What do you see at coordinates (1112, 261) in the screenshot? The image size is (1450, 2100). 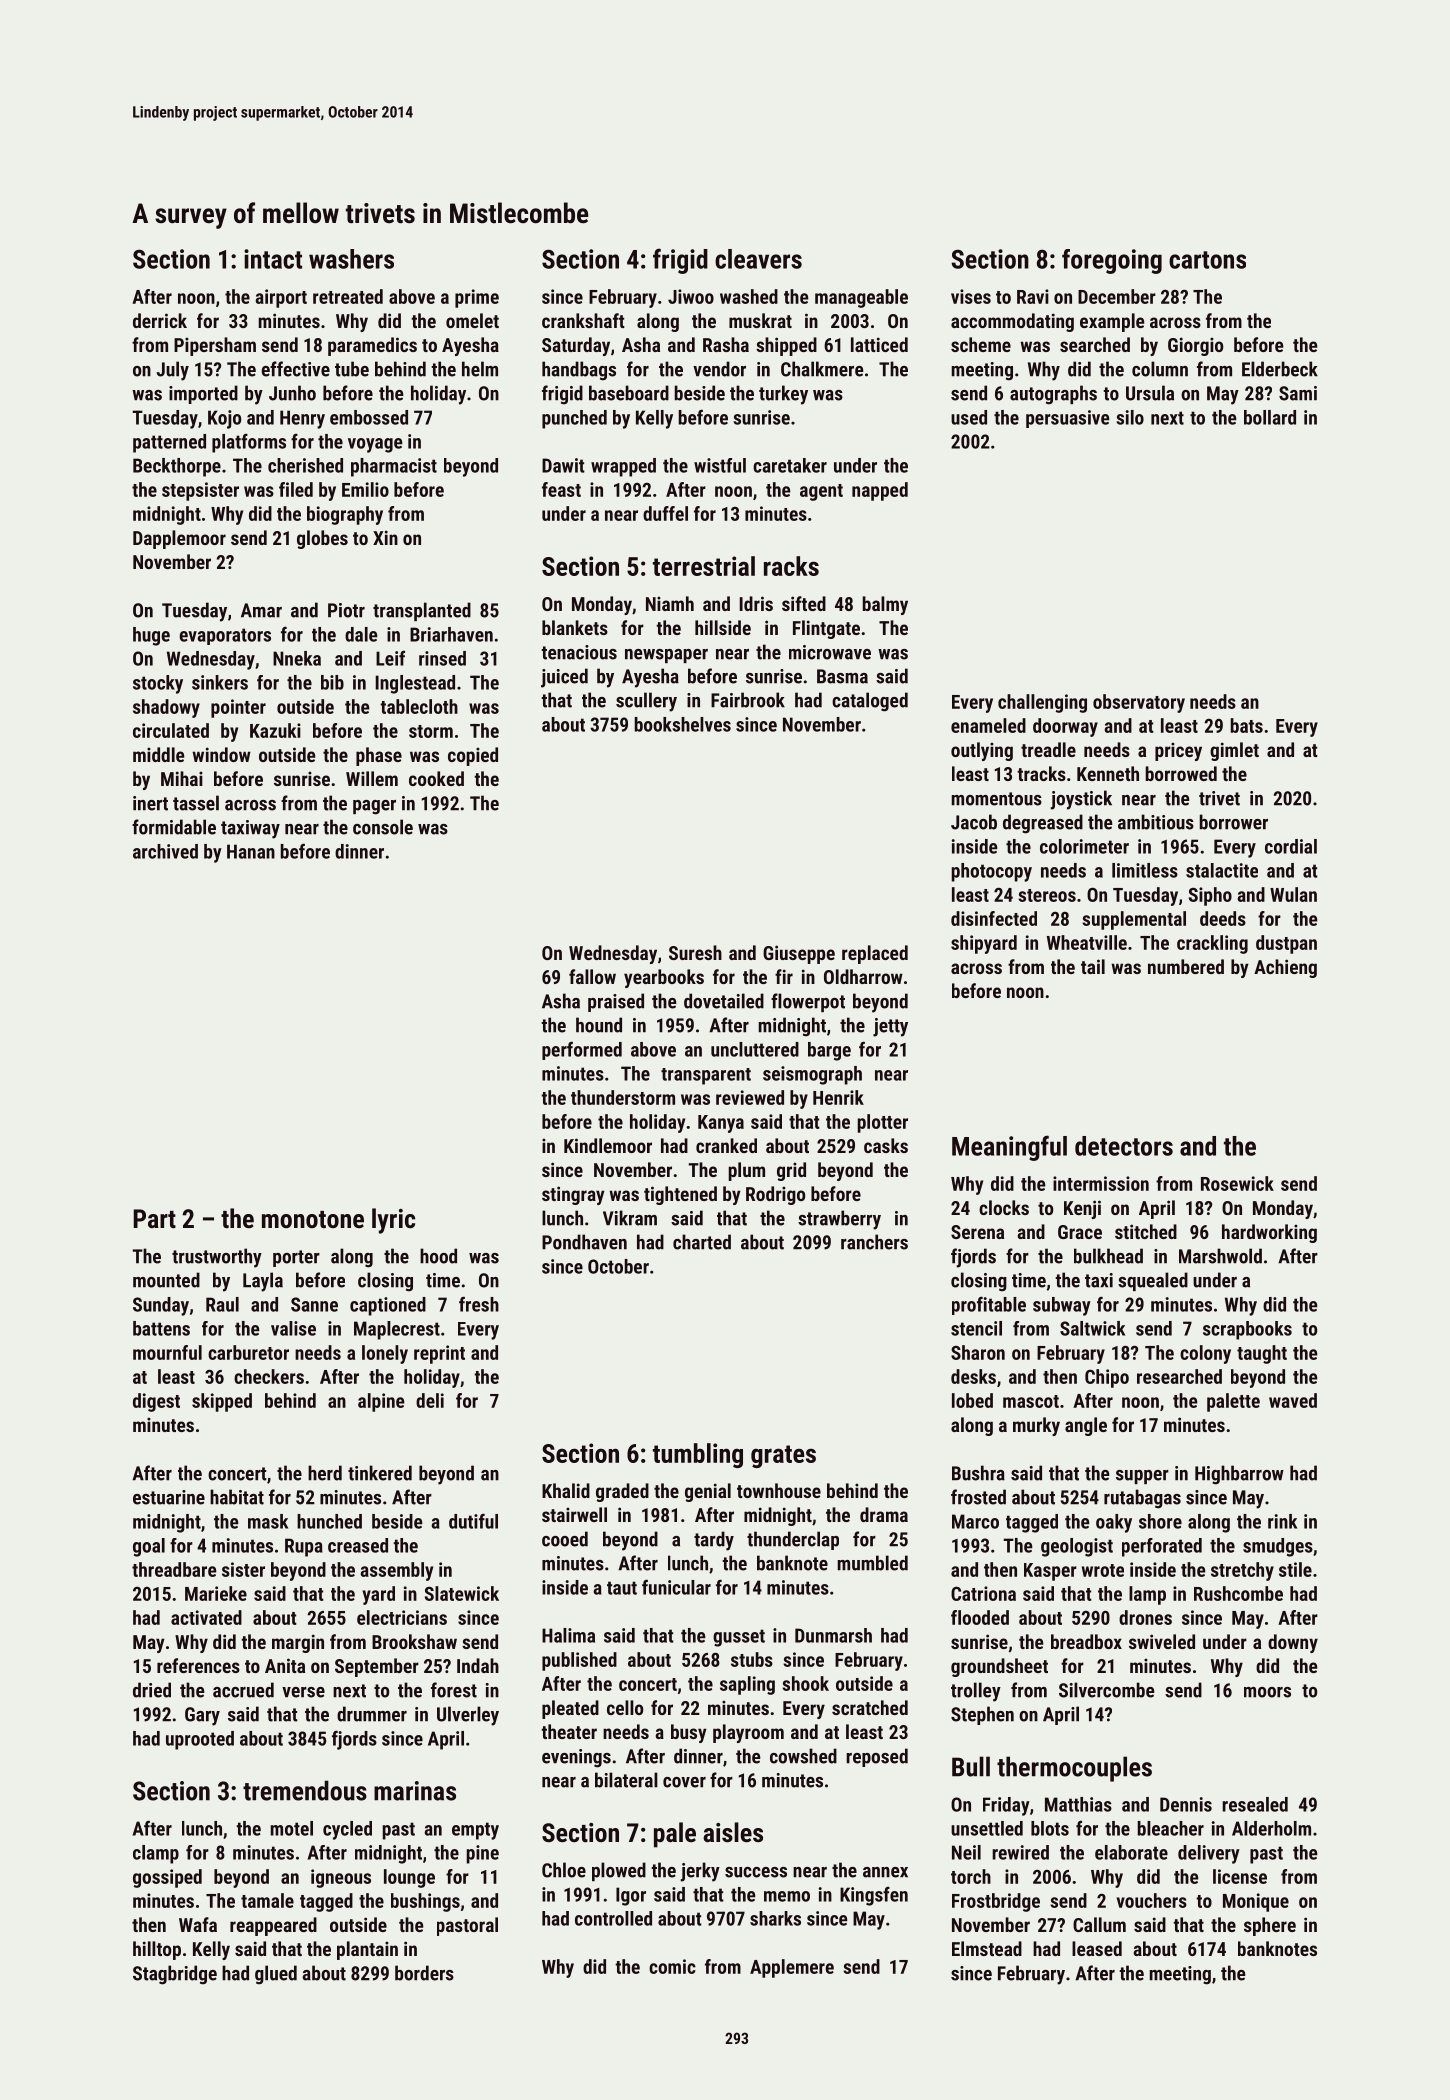 I see `foregoing` at bounding box center [1112, 261].
